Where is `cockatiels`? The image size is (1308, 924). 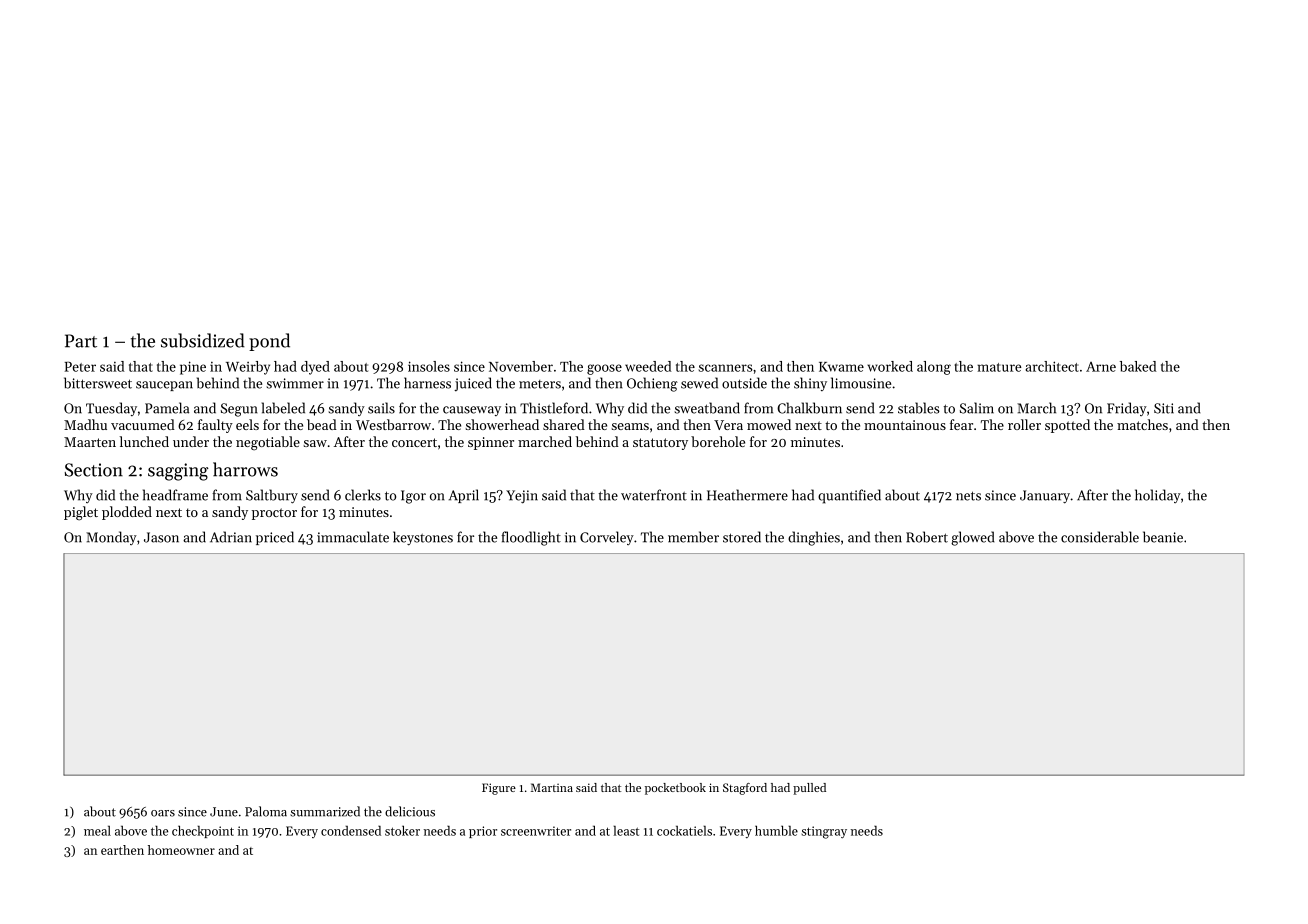
cockatiels is located at coordinates (684, 830).
